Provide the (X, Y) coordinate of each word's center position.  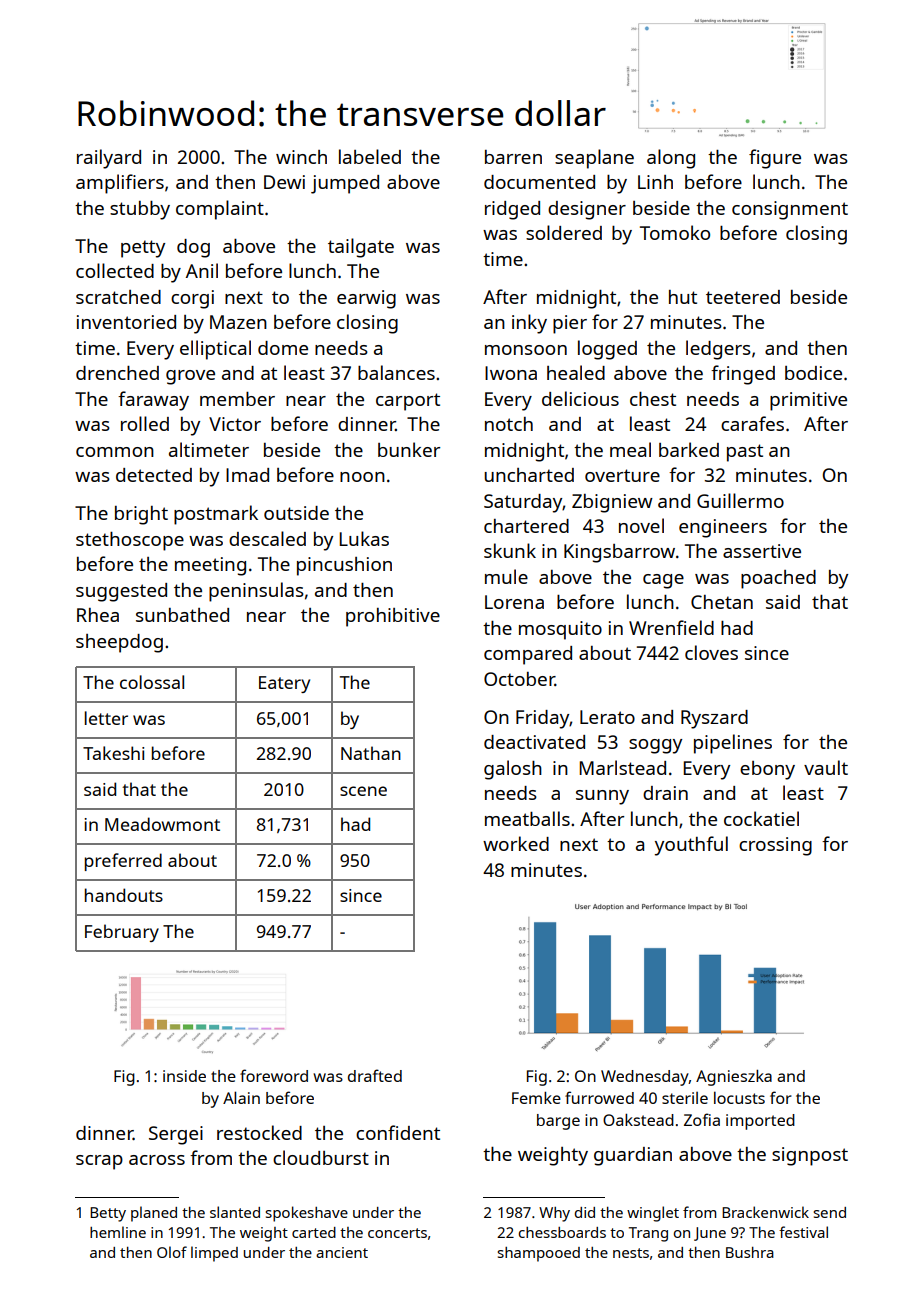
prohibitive (393, 617)
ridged (512, 210)
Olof (172, 1252)
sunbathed (182, 615)
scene (363, 791)
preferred (123, 862)
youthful (691, 846)
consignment (790, 210)
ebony (767, 770)
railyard (109, 159)
